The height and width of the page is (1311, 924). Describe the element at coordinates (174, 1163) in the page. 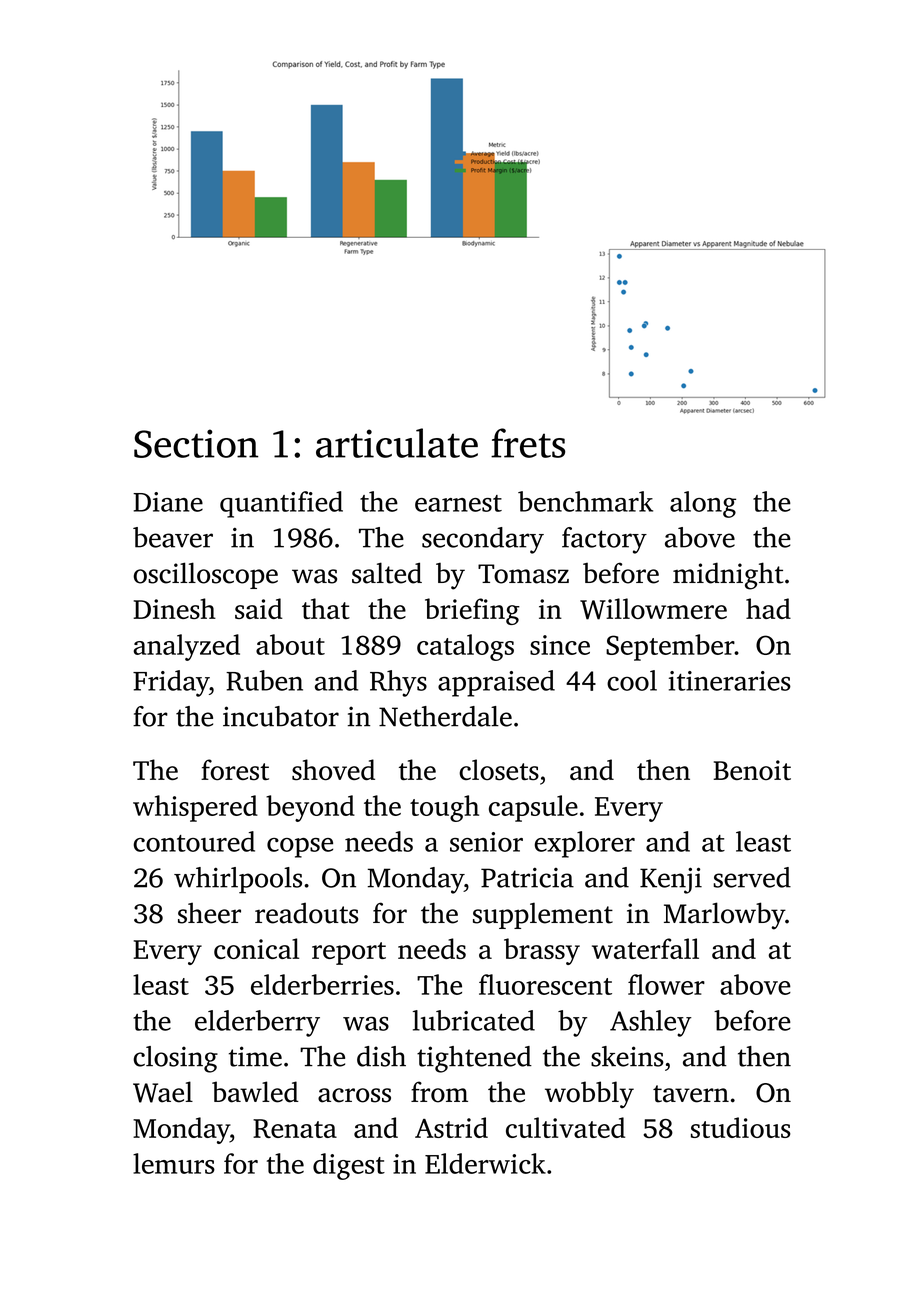

I see `lemurs` at that location.
